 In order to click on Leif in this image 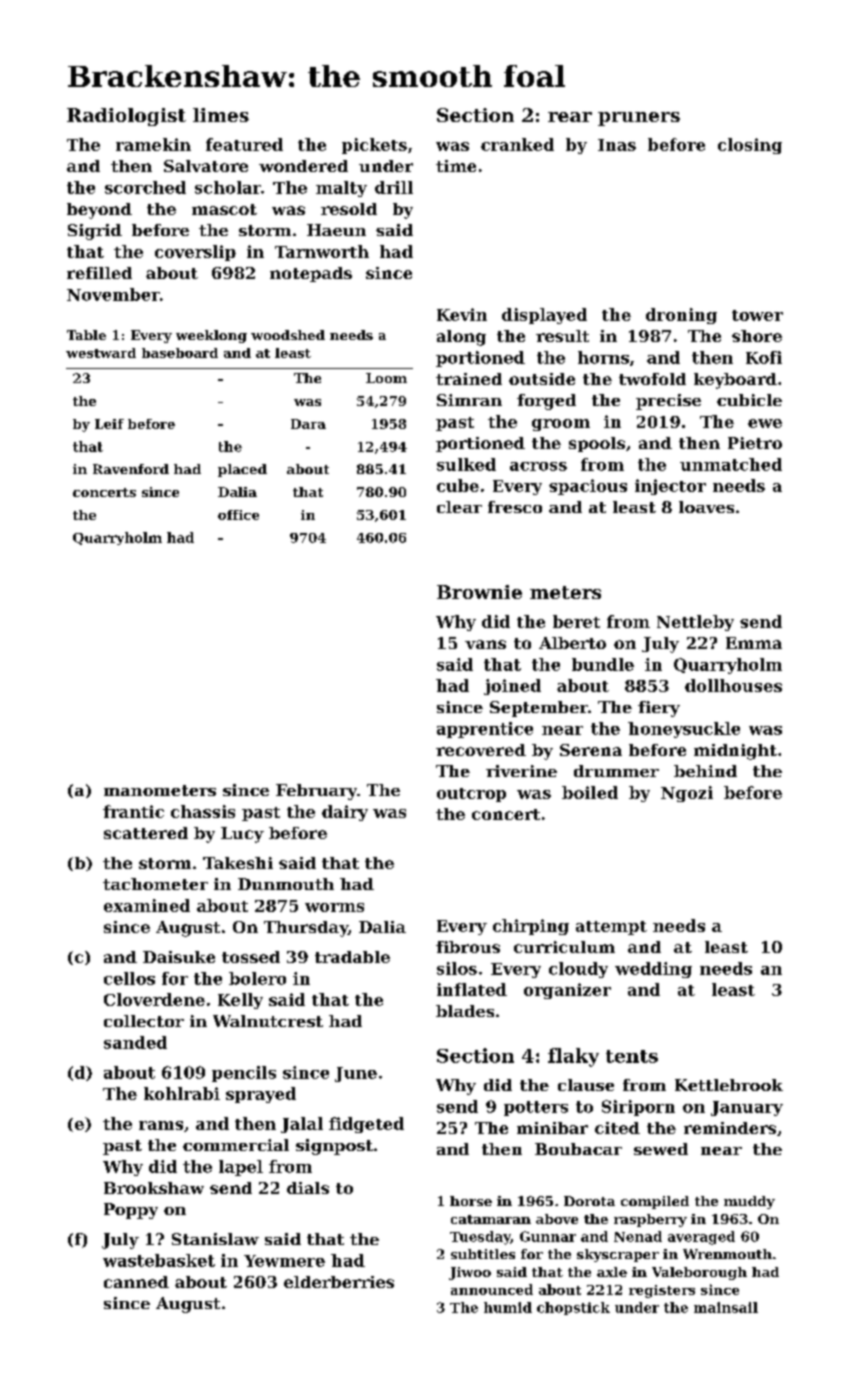, I will do `click(109, 424)`.
